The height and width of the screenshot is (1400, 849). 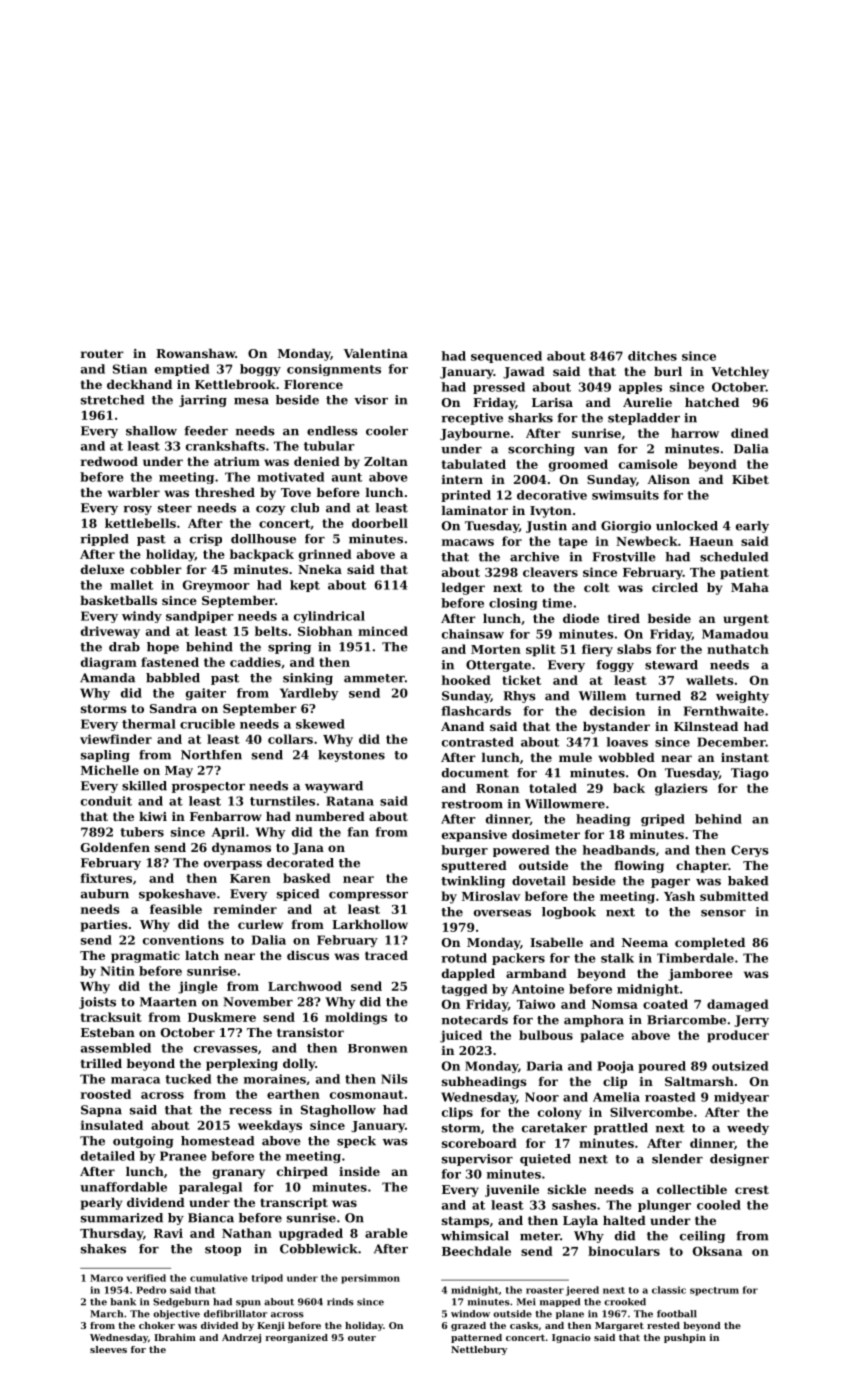 What do you see at coordinates (241, 1338) in the screenshot?
I see `Andrzej` at bounding box center [241, 1338].
